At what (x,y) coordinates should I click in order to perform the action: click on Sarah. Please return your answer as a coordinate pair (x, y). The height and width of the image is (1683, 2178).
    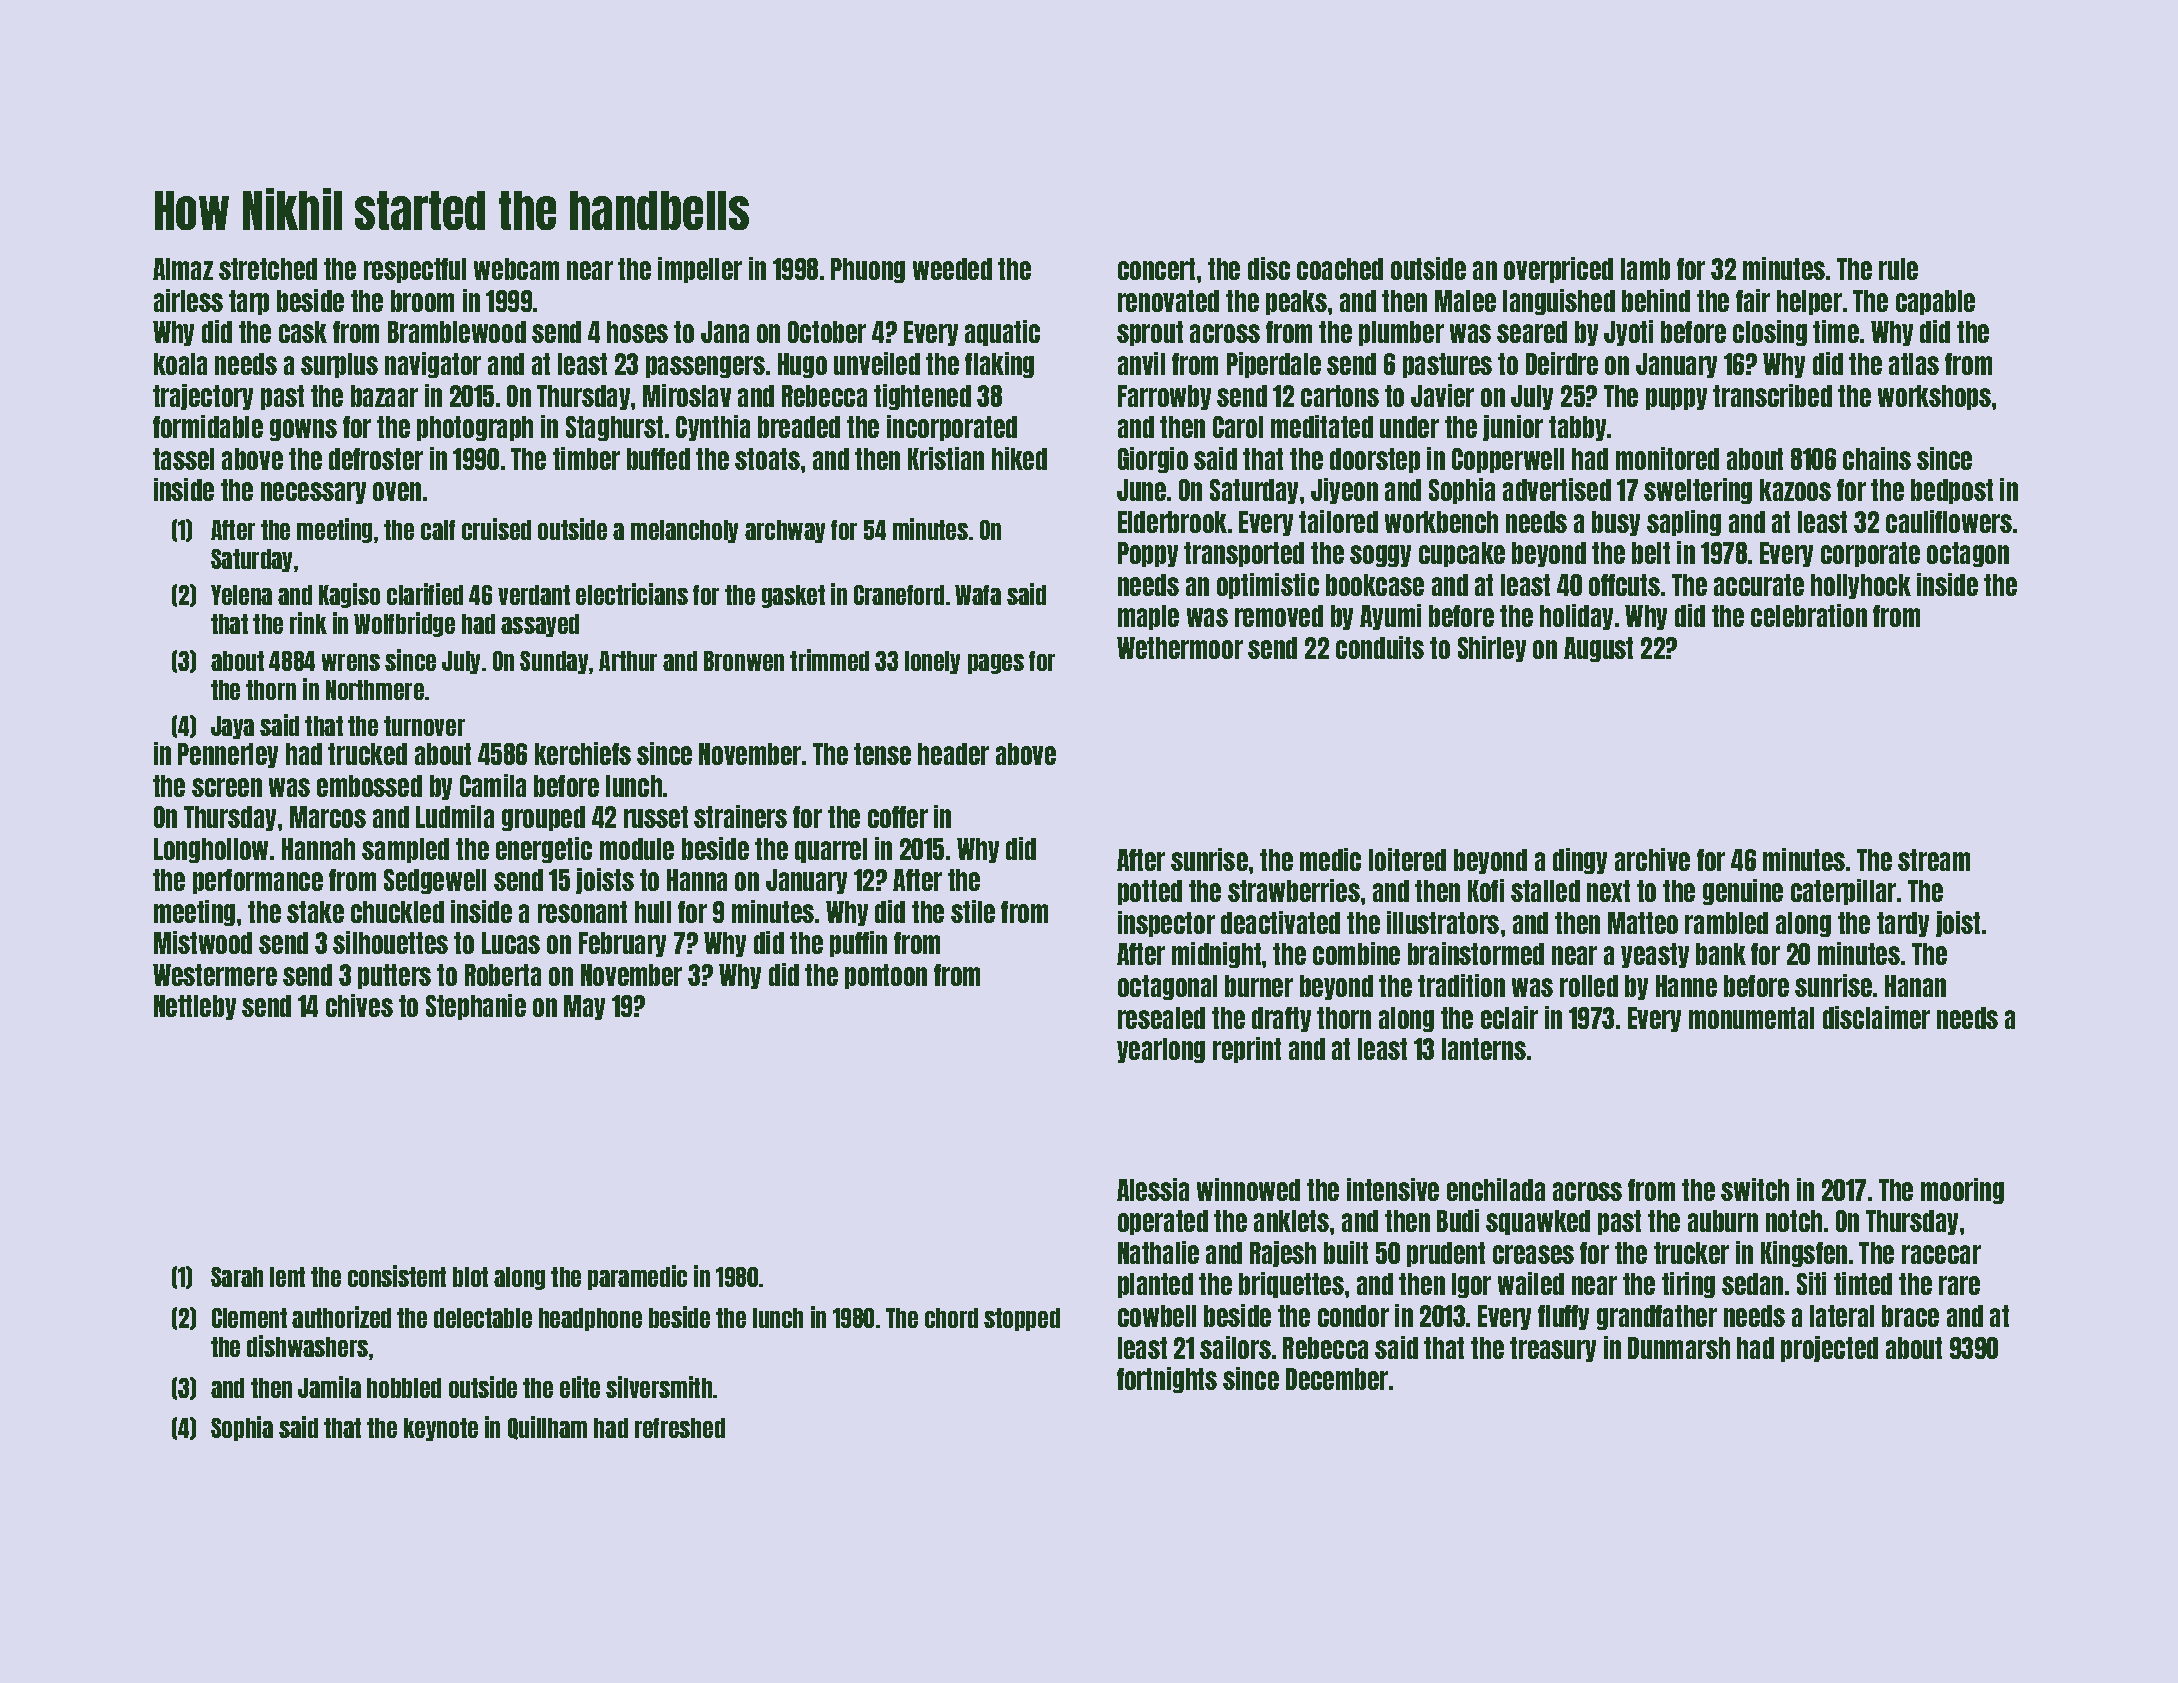
    Looking at the image, I should click on (237, 1277).
